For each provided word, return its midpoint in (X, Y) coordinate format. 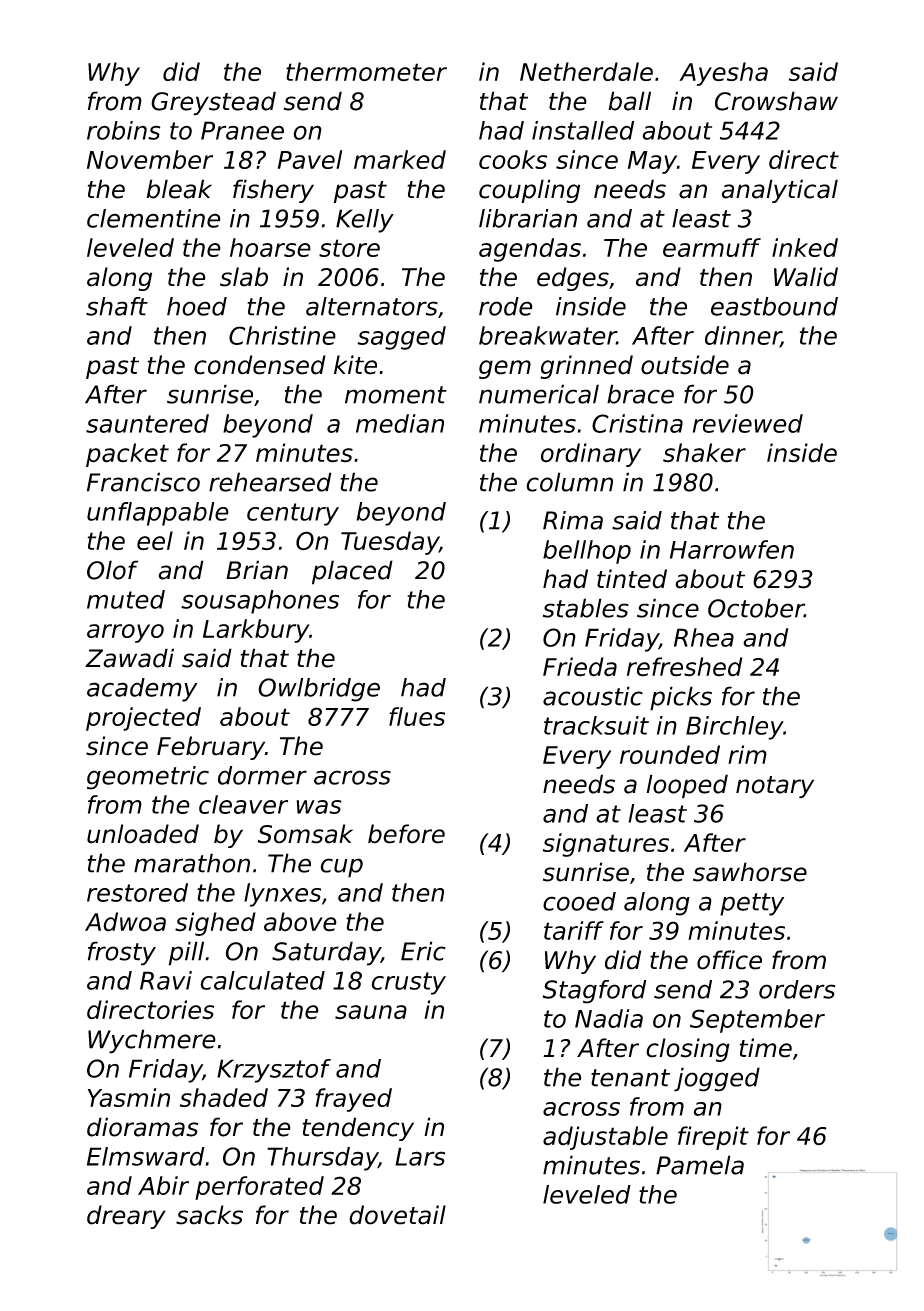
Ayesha (723, 74)
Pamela (700, 1165)
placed (352, 572)
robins (123, 130)
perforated (259, 1188)
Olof (112, 570)
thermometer (366, 72)
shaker (704, 453)
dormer (262, 775)
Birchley (734, 728)
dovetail (397, 1215)
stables (586, 608)
